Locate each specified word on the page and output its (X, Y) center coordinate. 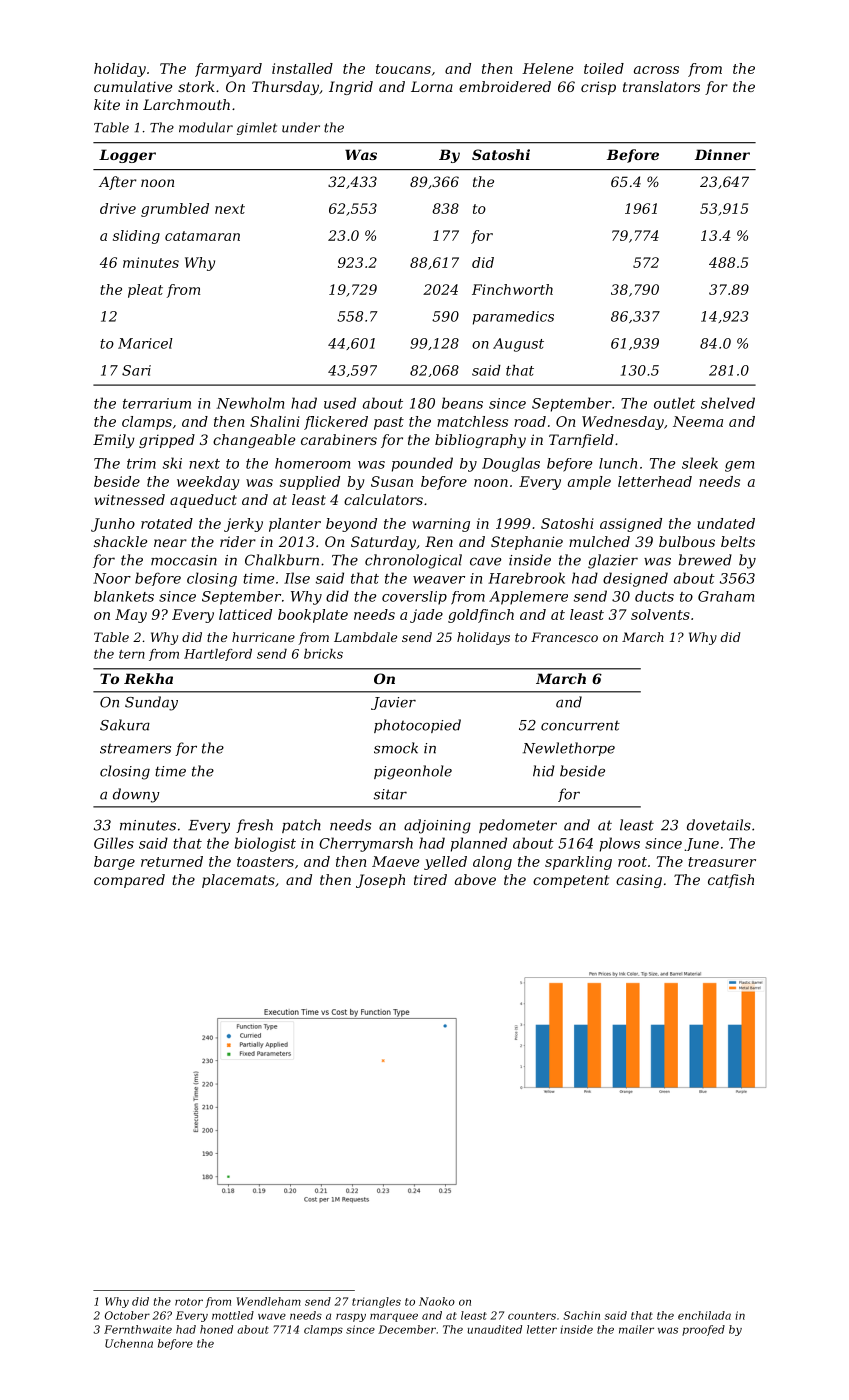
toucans (403, 69)
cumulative (133, 86)
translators (661, 86)
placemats (238, 881)
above (475, 879)
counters (532, 1316)
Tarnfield (581, 441)
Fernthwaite (138, 1329)
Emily (114, 441)
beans (462, 403)
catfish (731, 881)
